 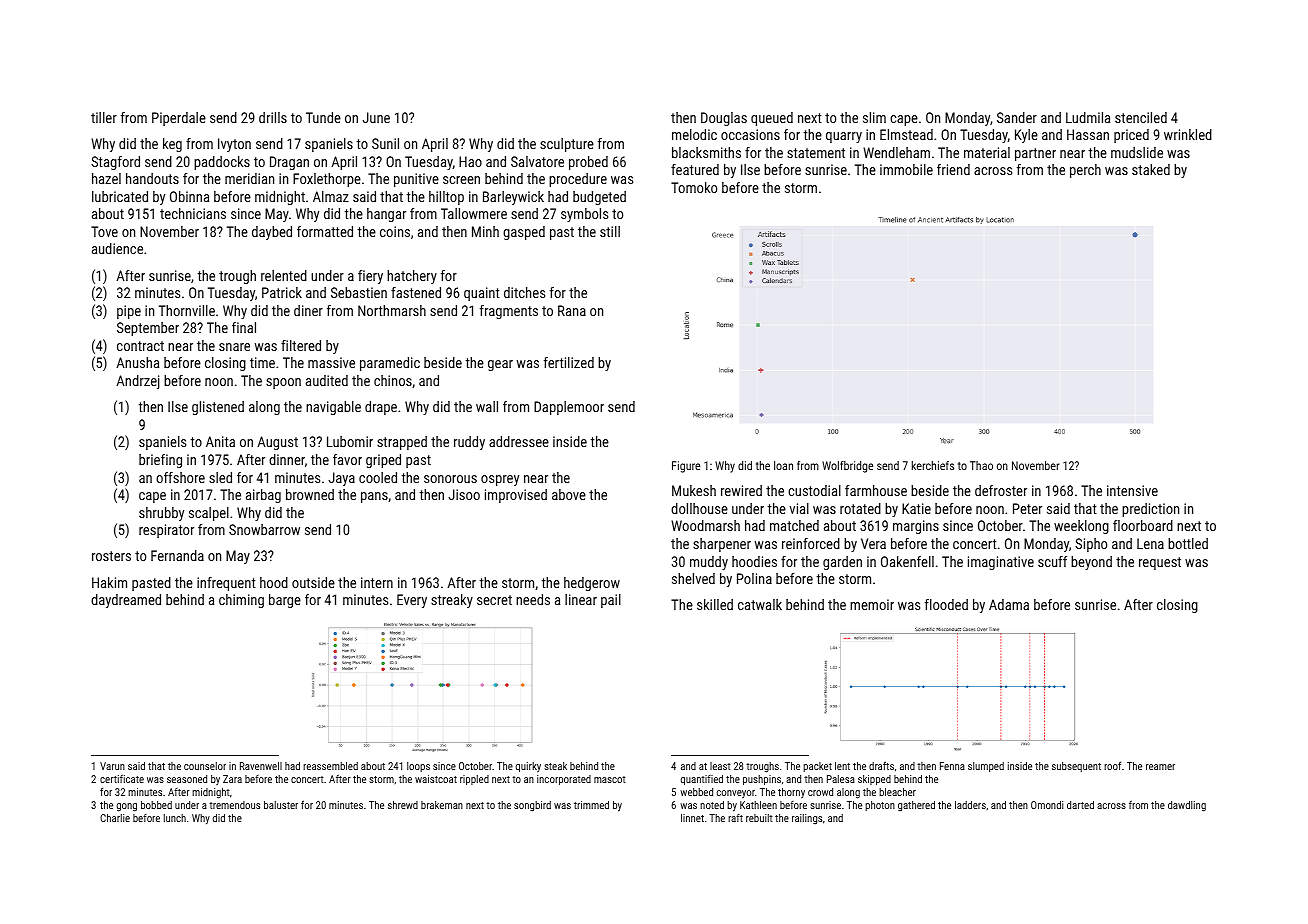 I want to click on sculpture, so click(x=567, y=145).
